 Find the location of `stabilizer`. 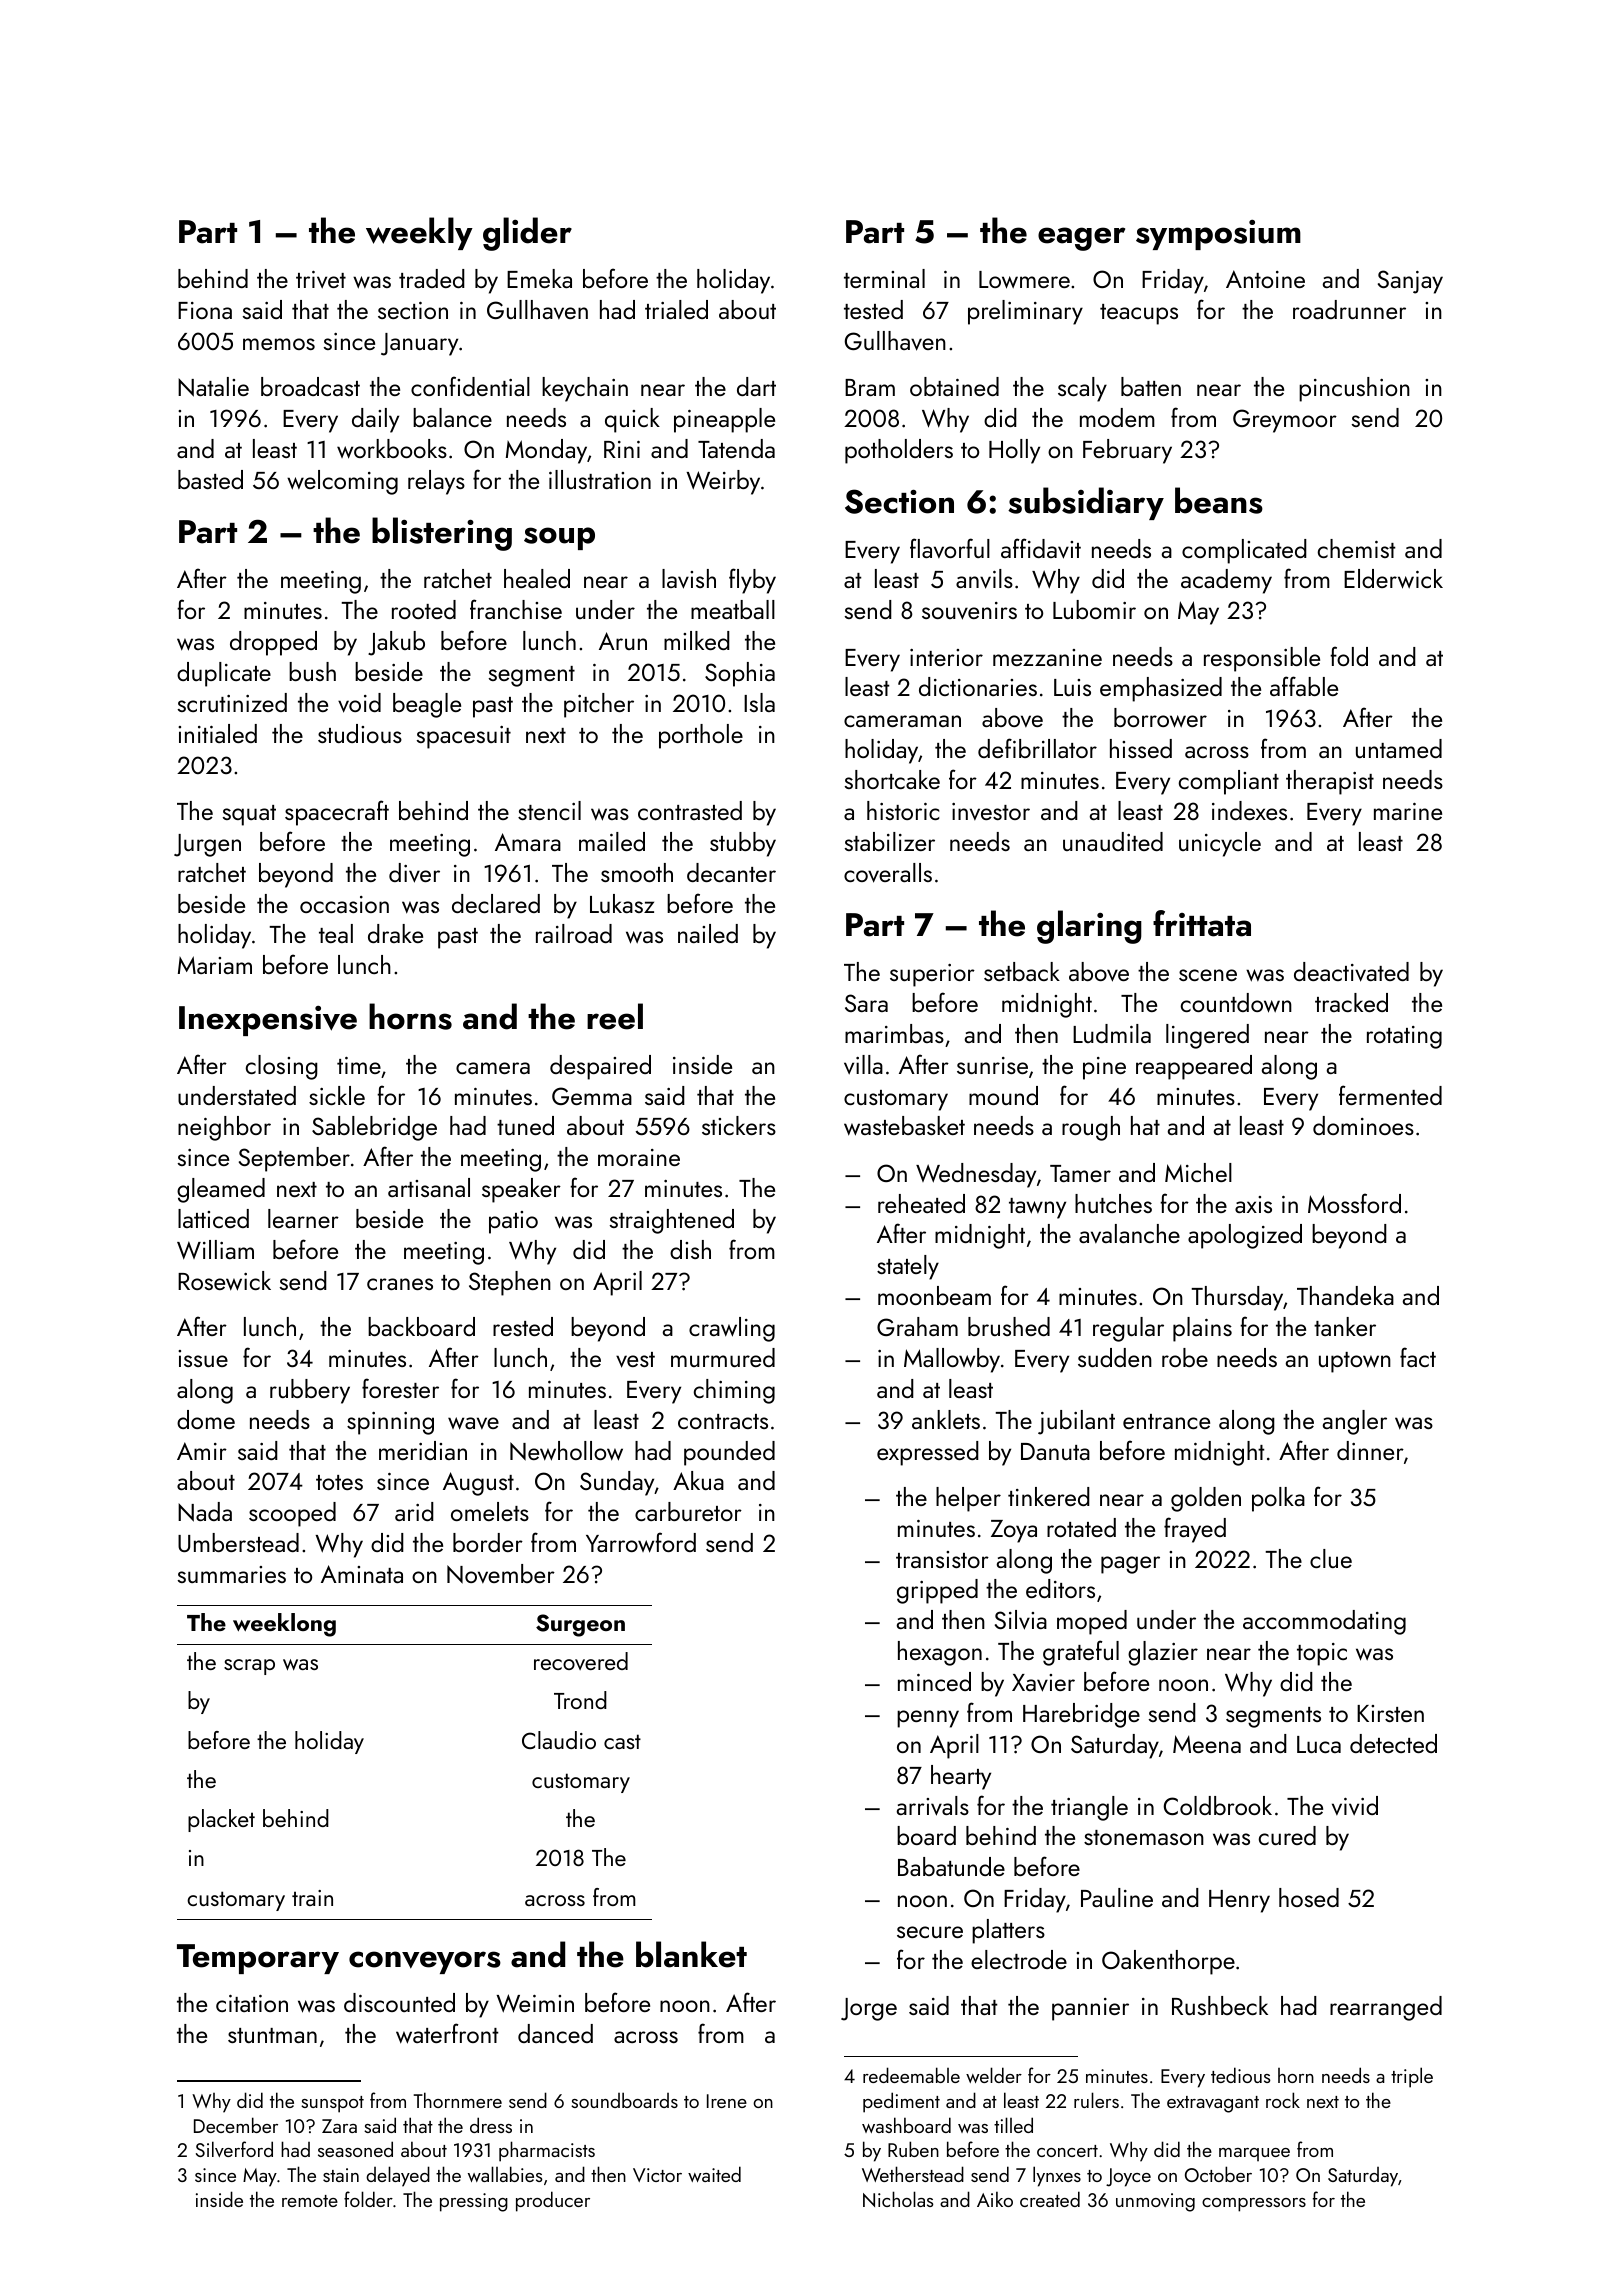

stabilizer is located at coordinates (890, 841).
